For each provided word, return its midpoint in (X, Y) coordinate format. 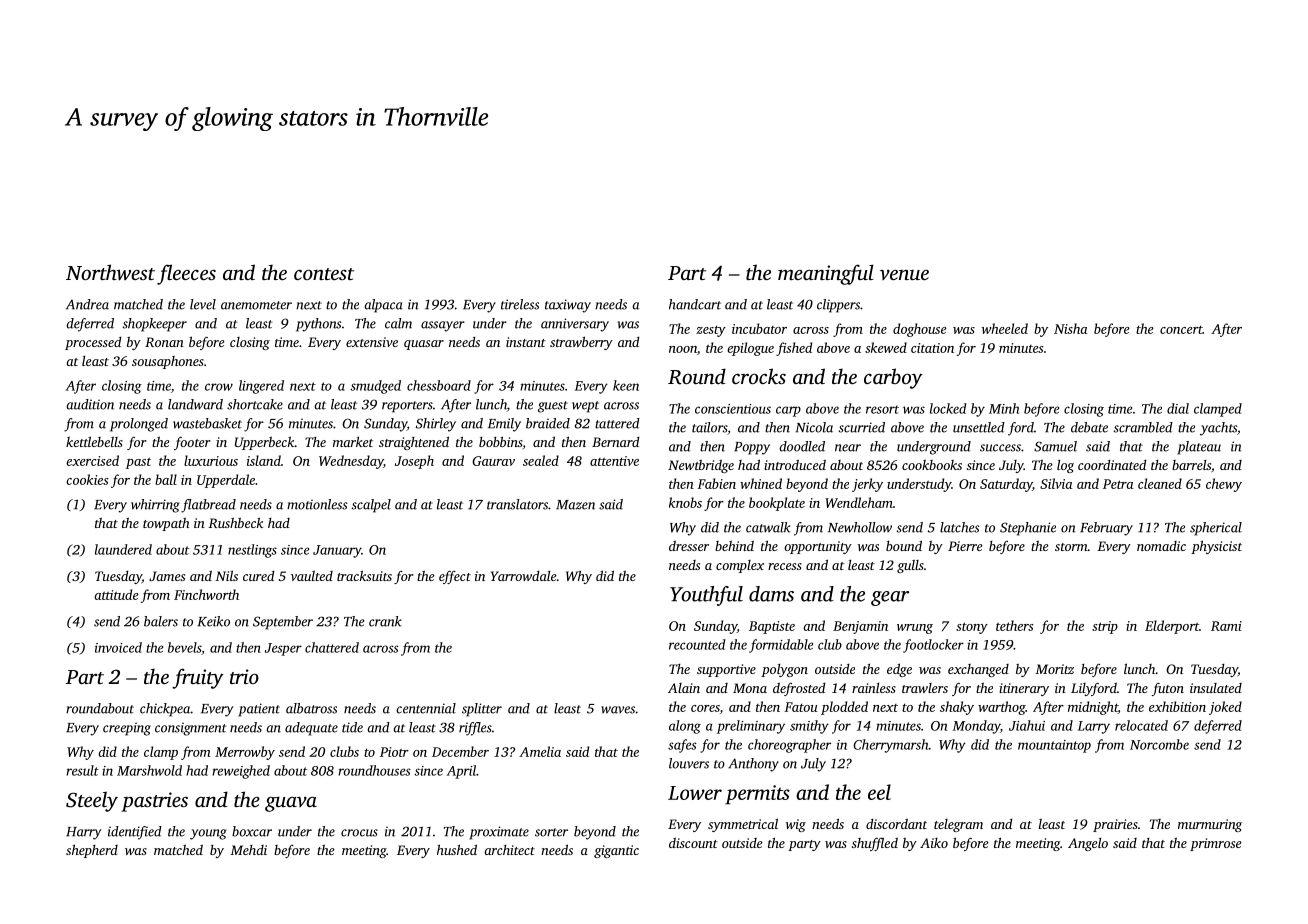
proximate (499, 833)
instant (526, 342)
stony (972, 628)
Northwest (110, 272)
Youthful (706, 596)
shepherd (92, 851)
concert (1181, 330)
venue (904, 275)
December (460, 751)
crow (219, 387)
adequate (311, 729)
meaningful (826, 274)
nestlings (252, 551)
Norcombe (1159, 744)
